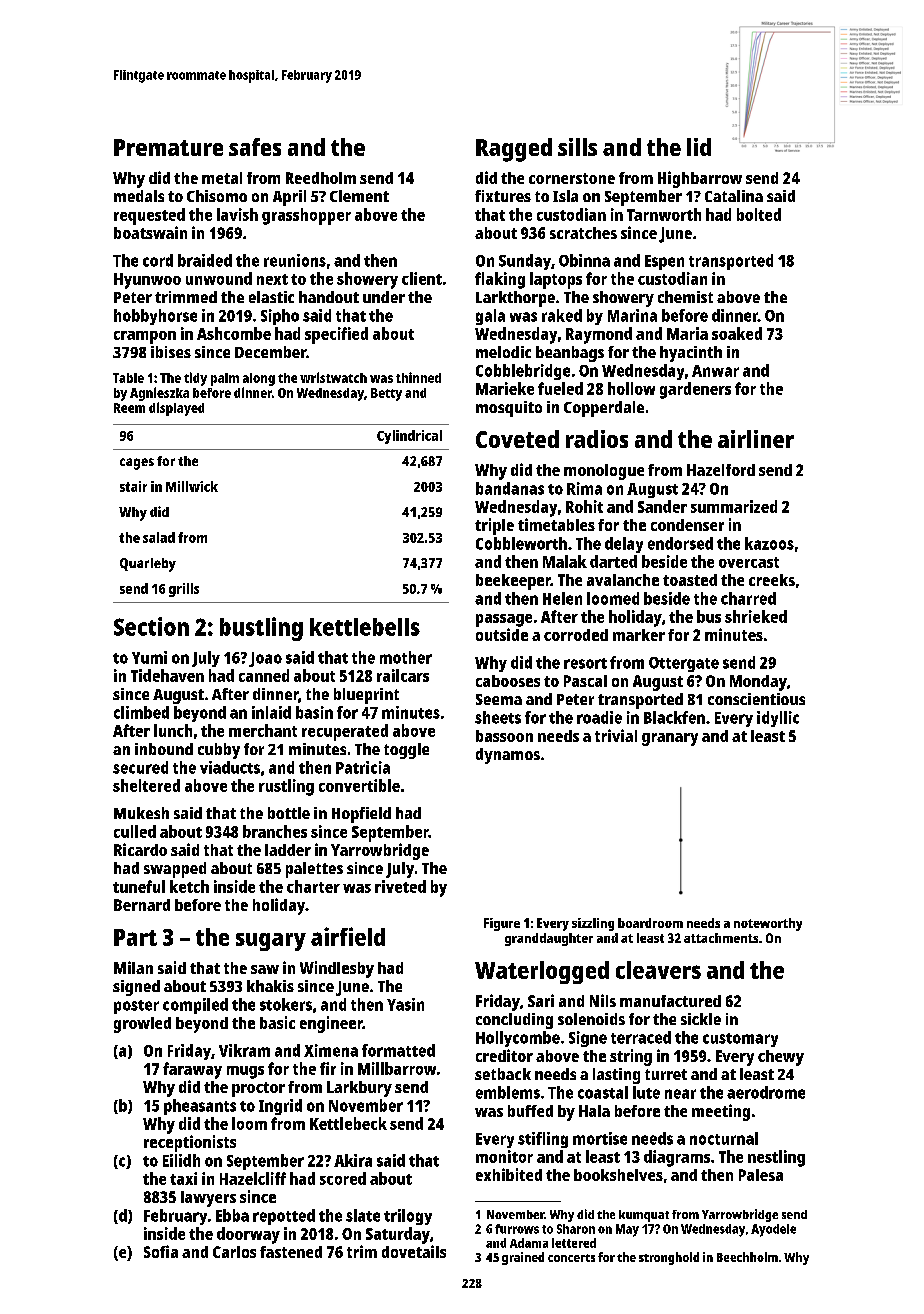  Describe the element at coordinates (348, 936) in the screenshot. I see `airfield` at that location.
